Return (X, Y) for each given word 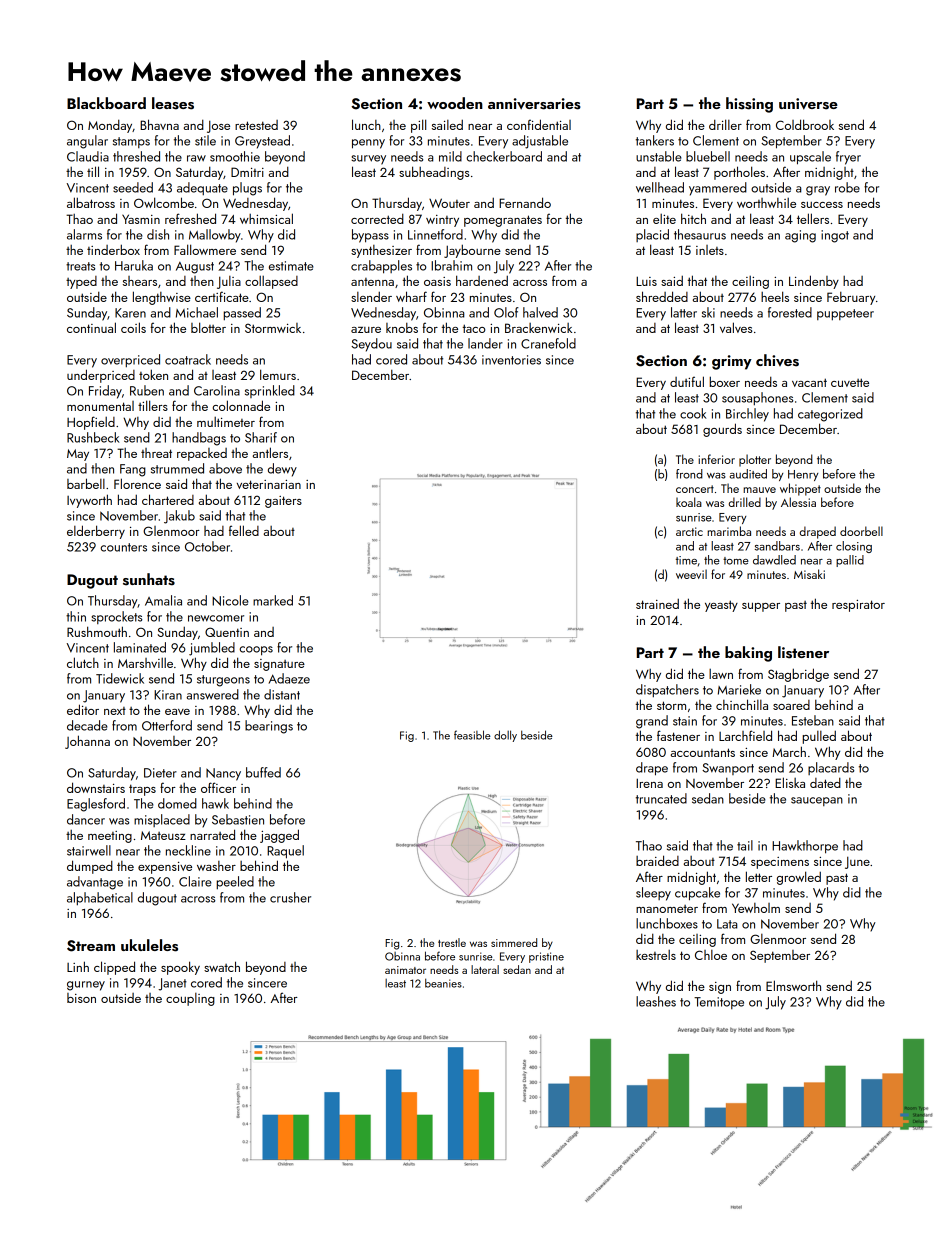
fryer (848, 158)
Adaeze (289, 678)
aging (800, 236)
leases (173, 103)
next (115, 711)
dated (825, 782)
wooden (455, 103)
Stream (91, 946)
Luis (646, 281)
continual (91, 327)
